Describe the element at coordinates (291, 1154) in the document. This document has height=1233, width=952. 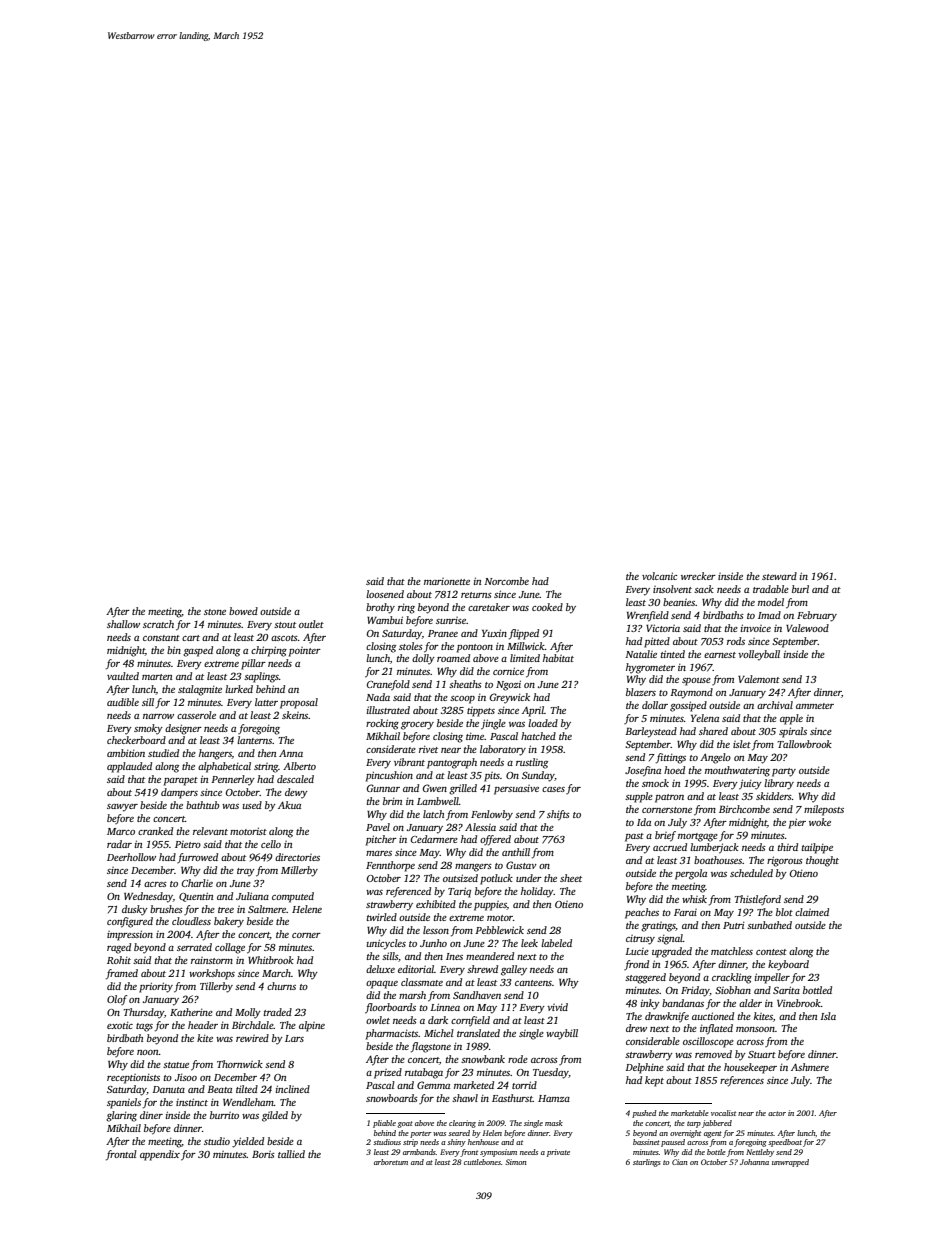
I see `tallied` at that location.
